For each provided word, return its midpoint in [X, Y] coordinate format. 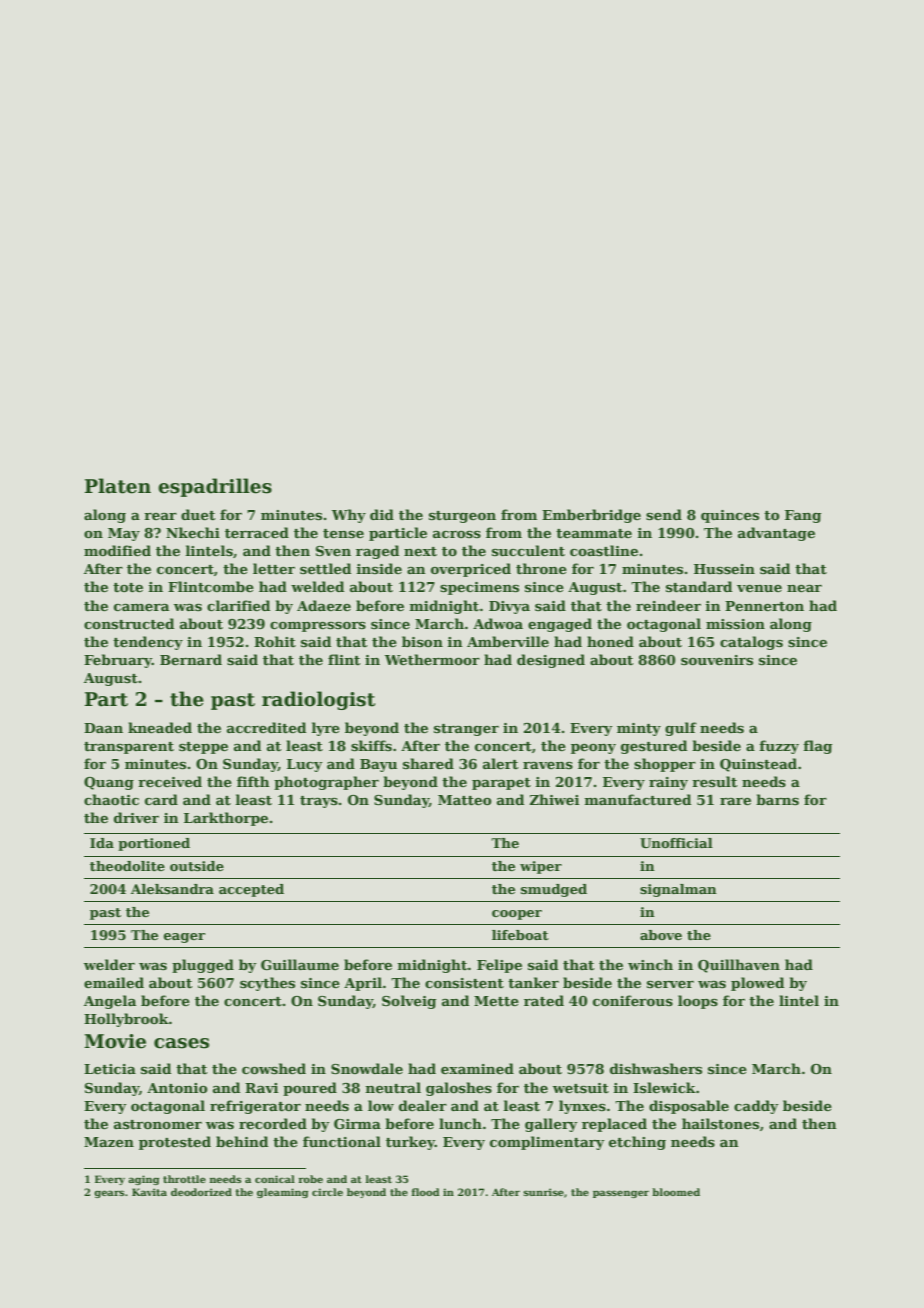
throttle [184, 1179]
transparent [129, 748]
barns [777, 799]
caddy [756, 1107]
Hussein [724, 569]
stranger [466, 730]
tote [128, 587]
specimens [479, 588]
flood [426, 1192]
